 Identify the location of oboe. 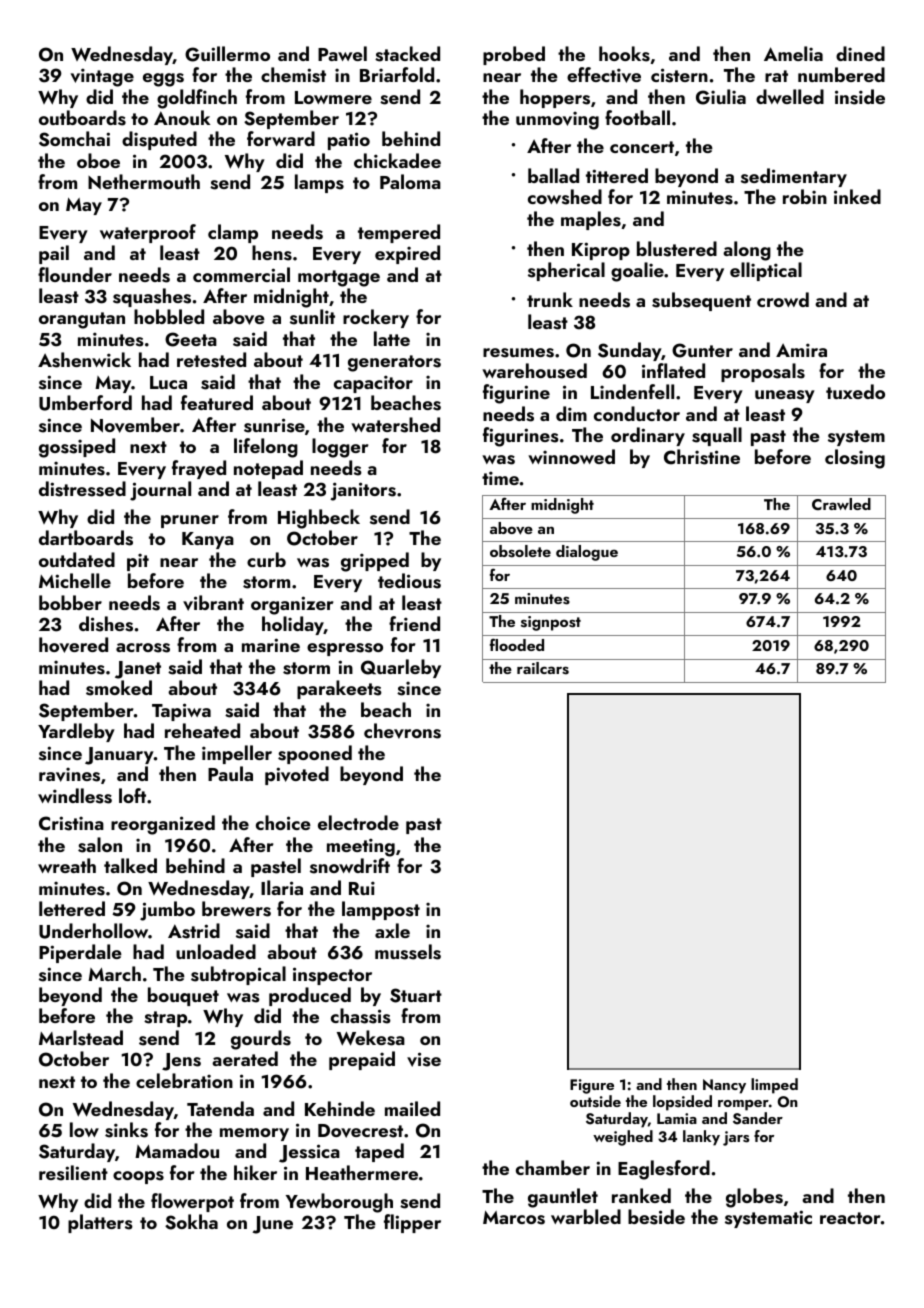
(98, 160).
